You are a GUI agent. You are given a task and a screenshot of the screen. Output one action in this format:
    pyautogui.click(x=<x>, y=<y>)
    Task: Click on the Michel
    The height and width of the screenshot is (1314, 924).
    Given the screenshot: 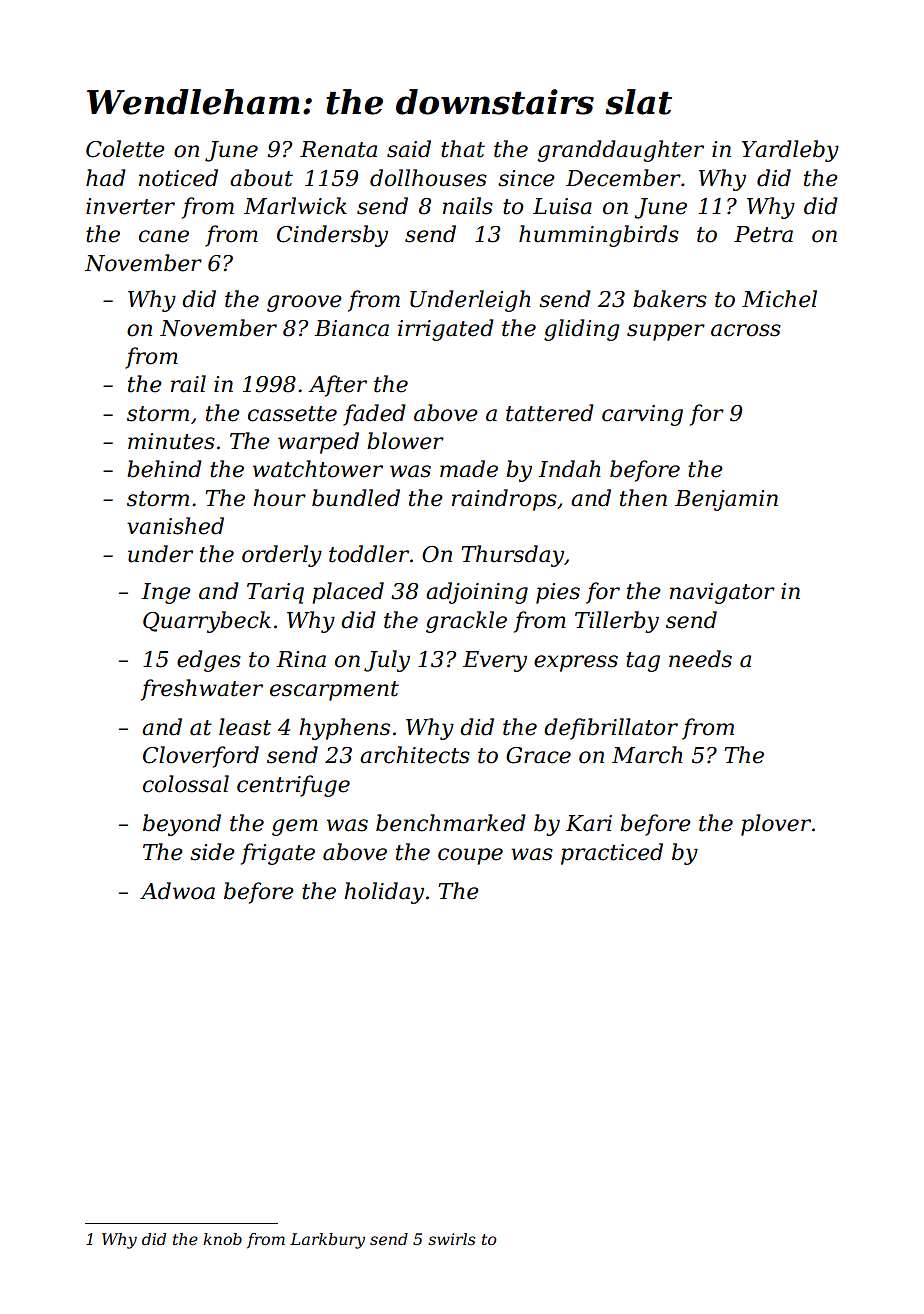 What is the action you would take?
    pyautogui.click(x=779, y=299)
